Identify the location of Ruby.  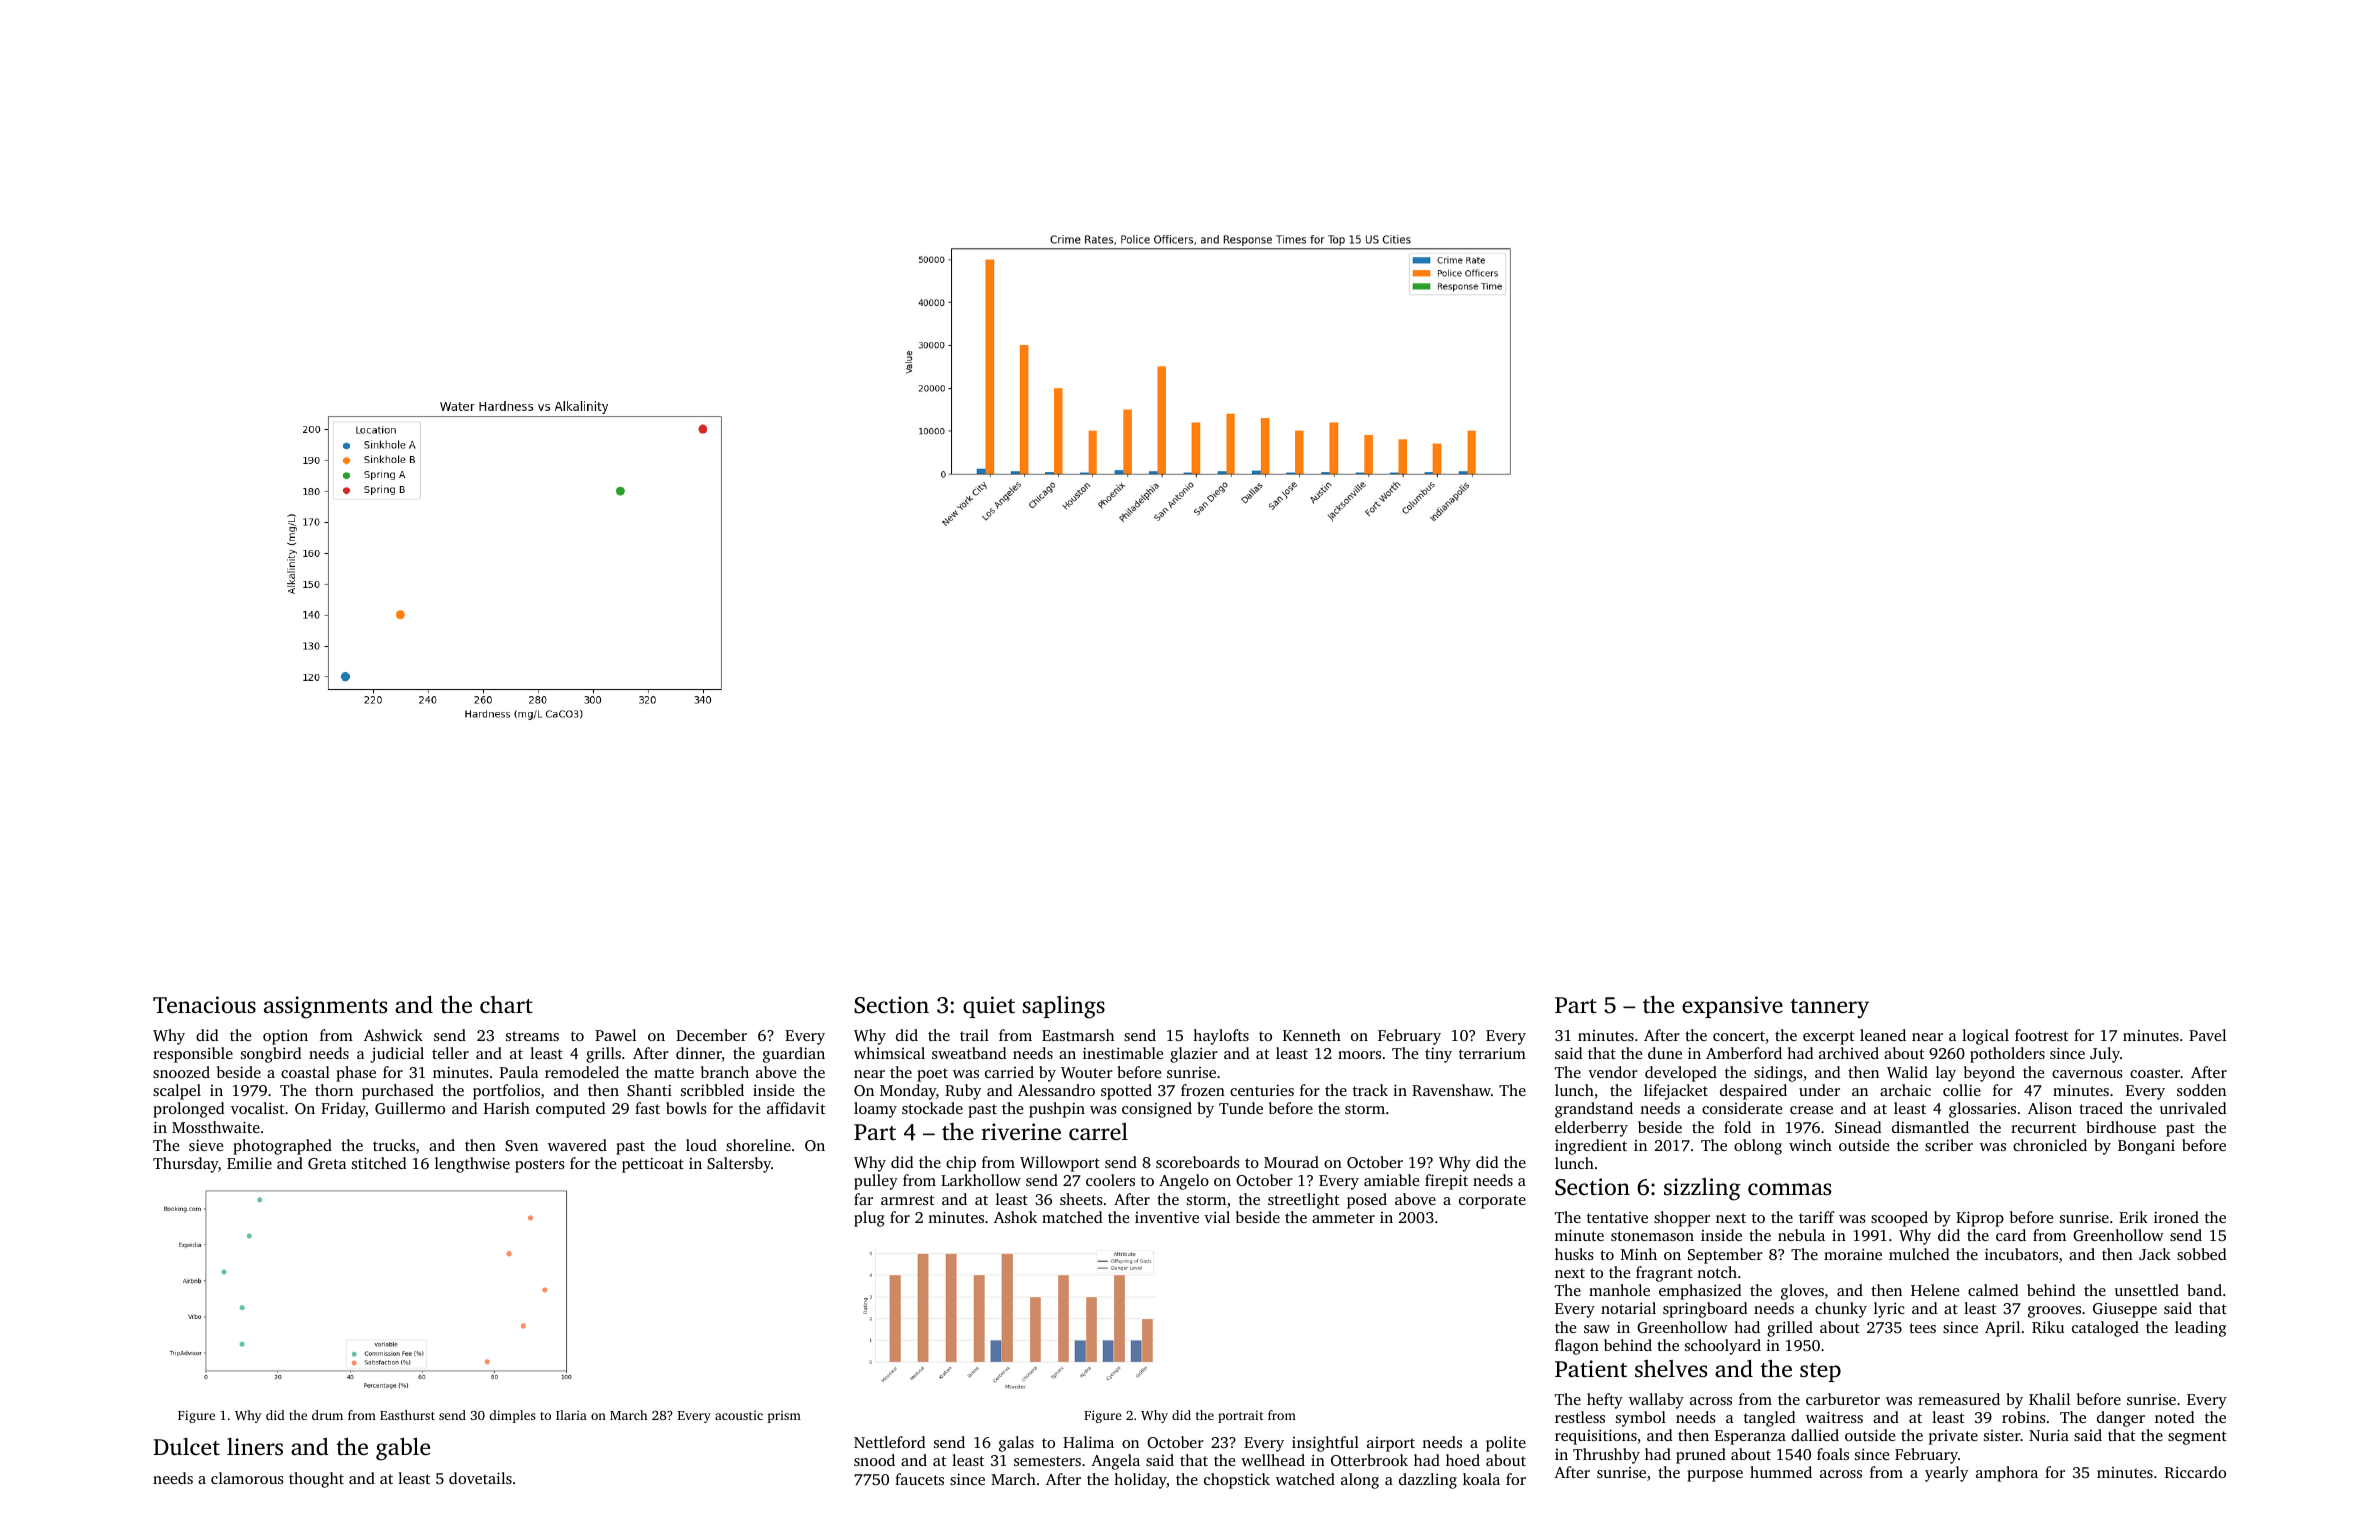
(963, 1092).
